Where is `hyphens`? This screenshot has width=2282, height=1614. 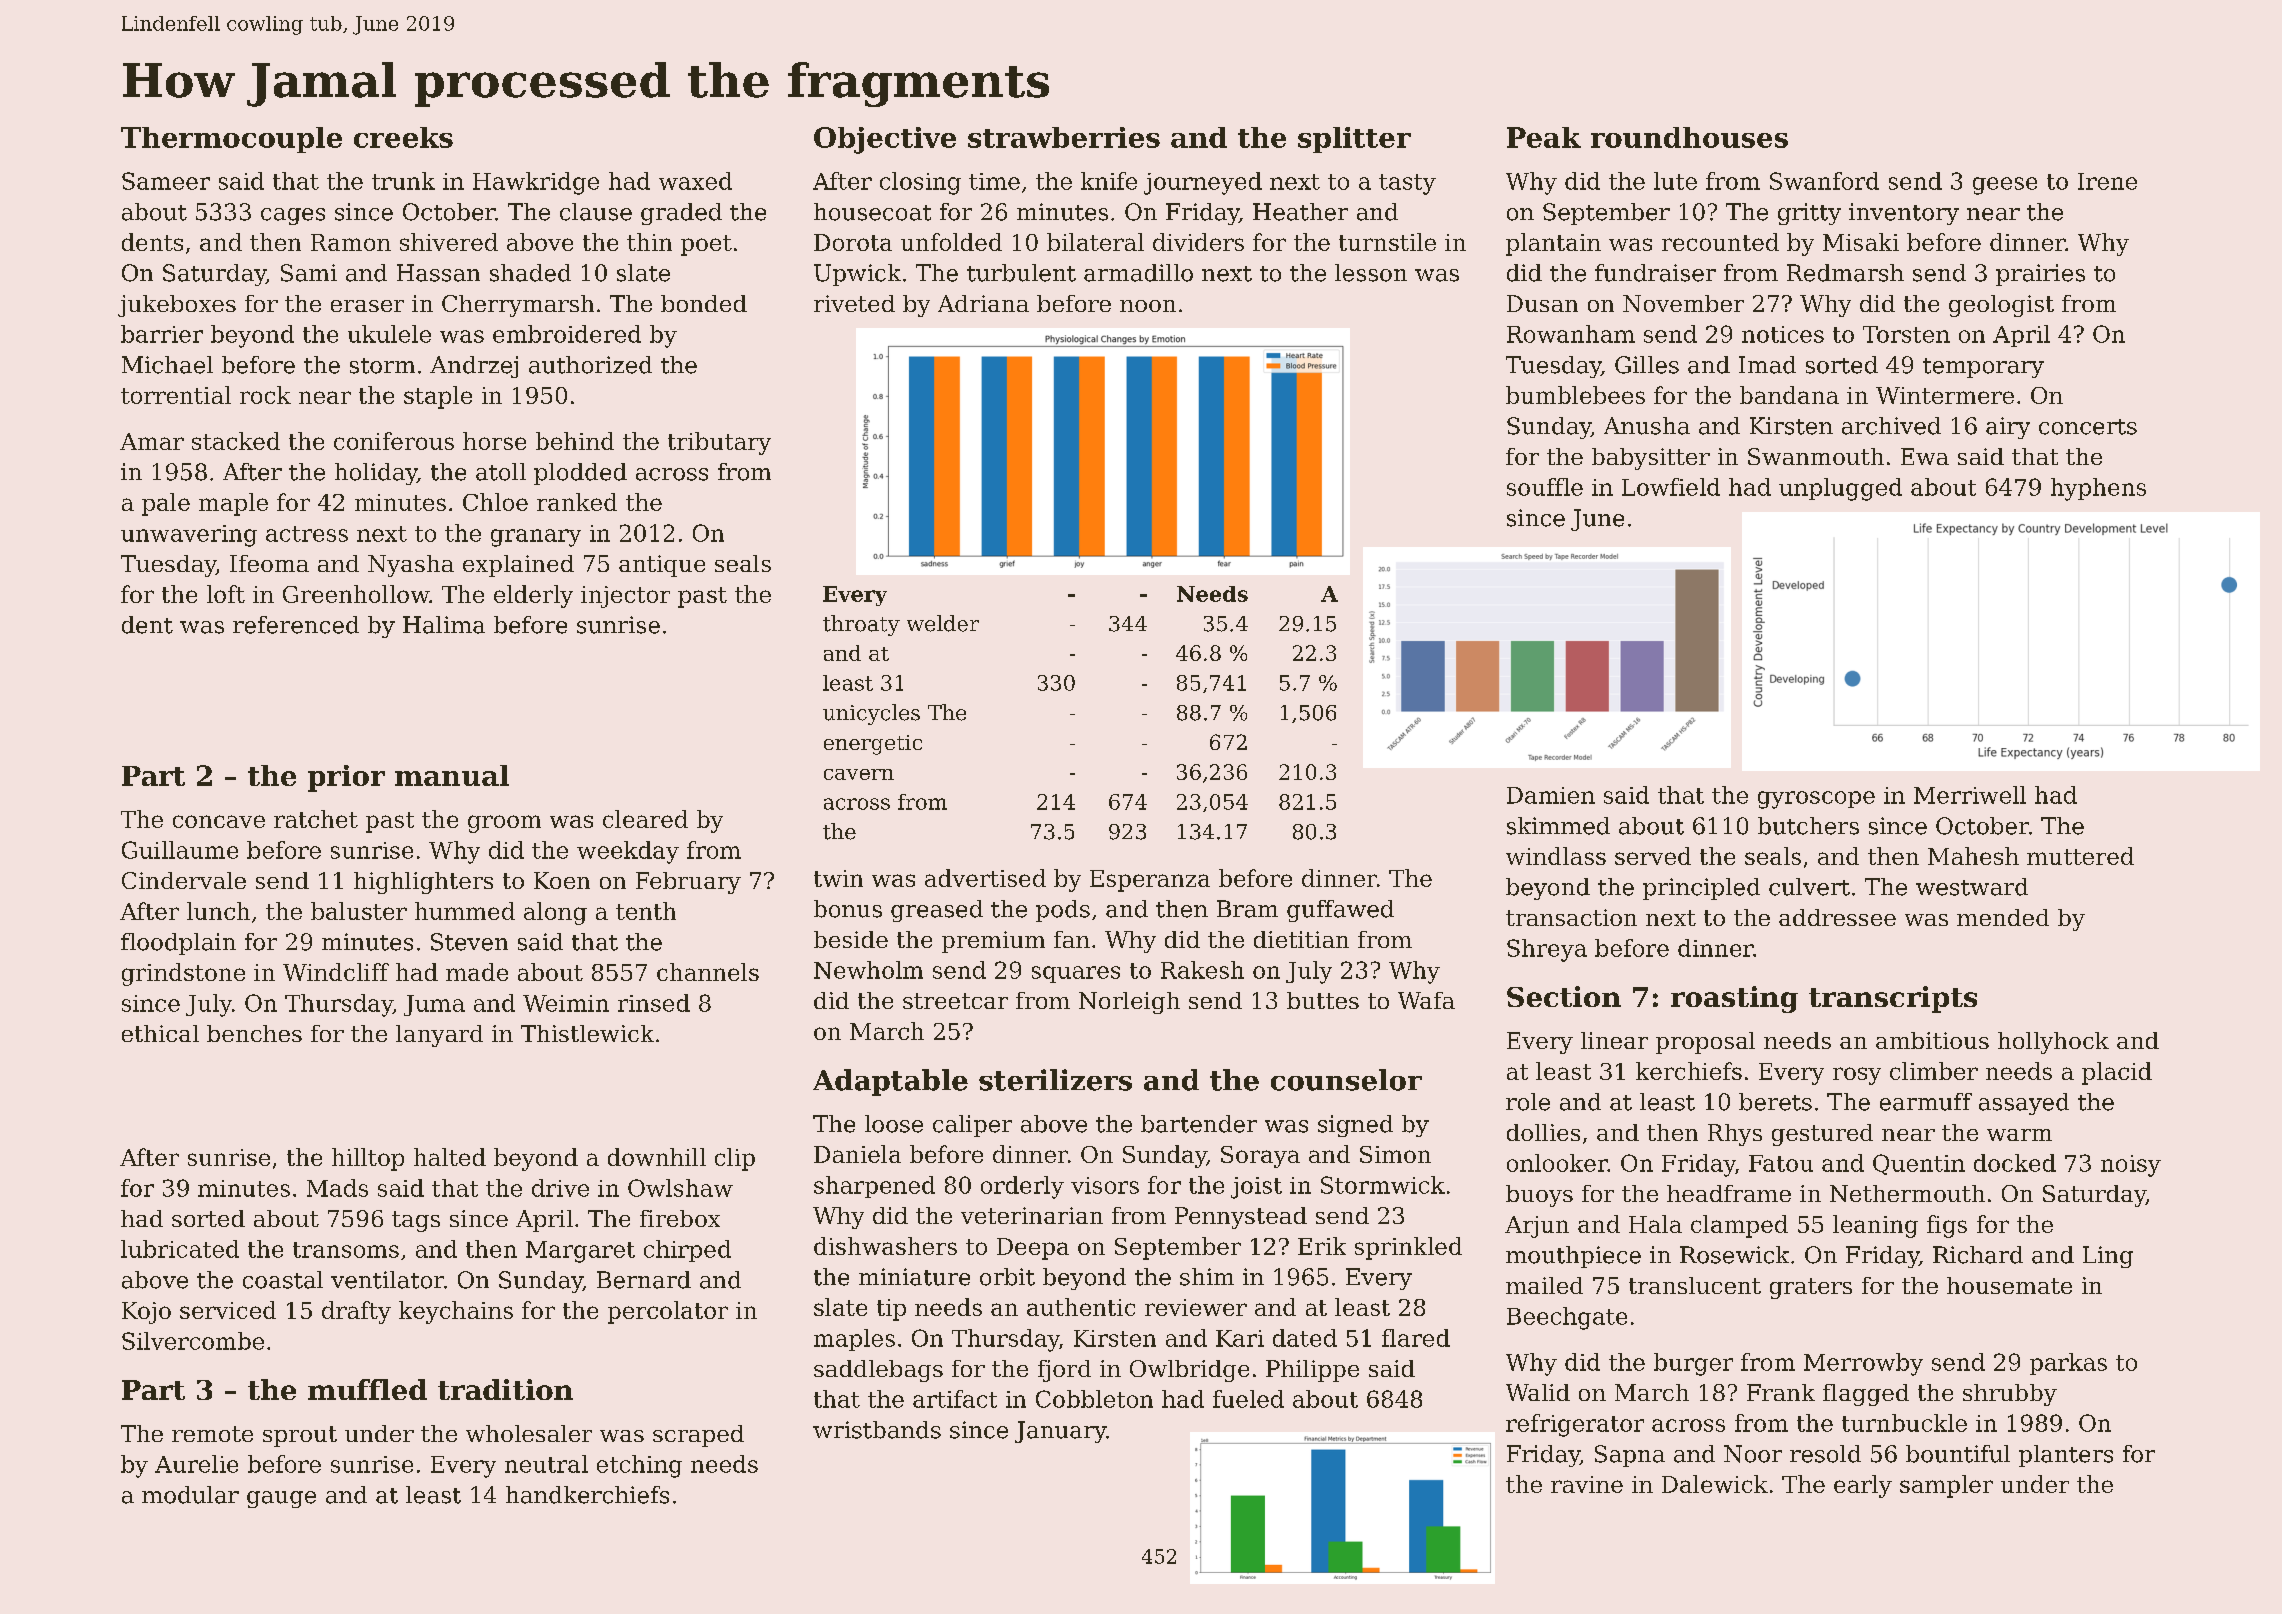
hyphens is located at coordinates (2098, 489).
